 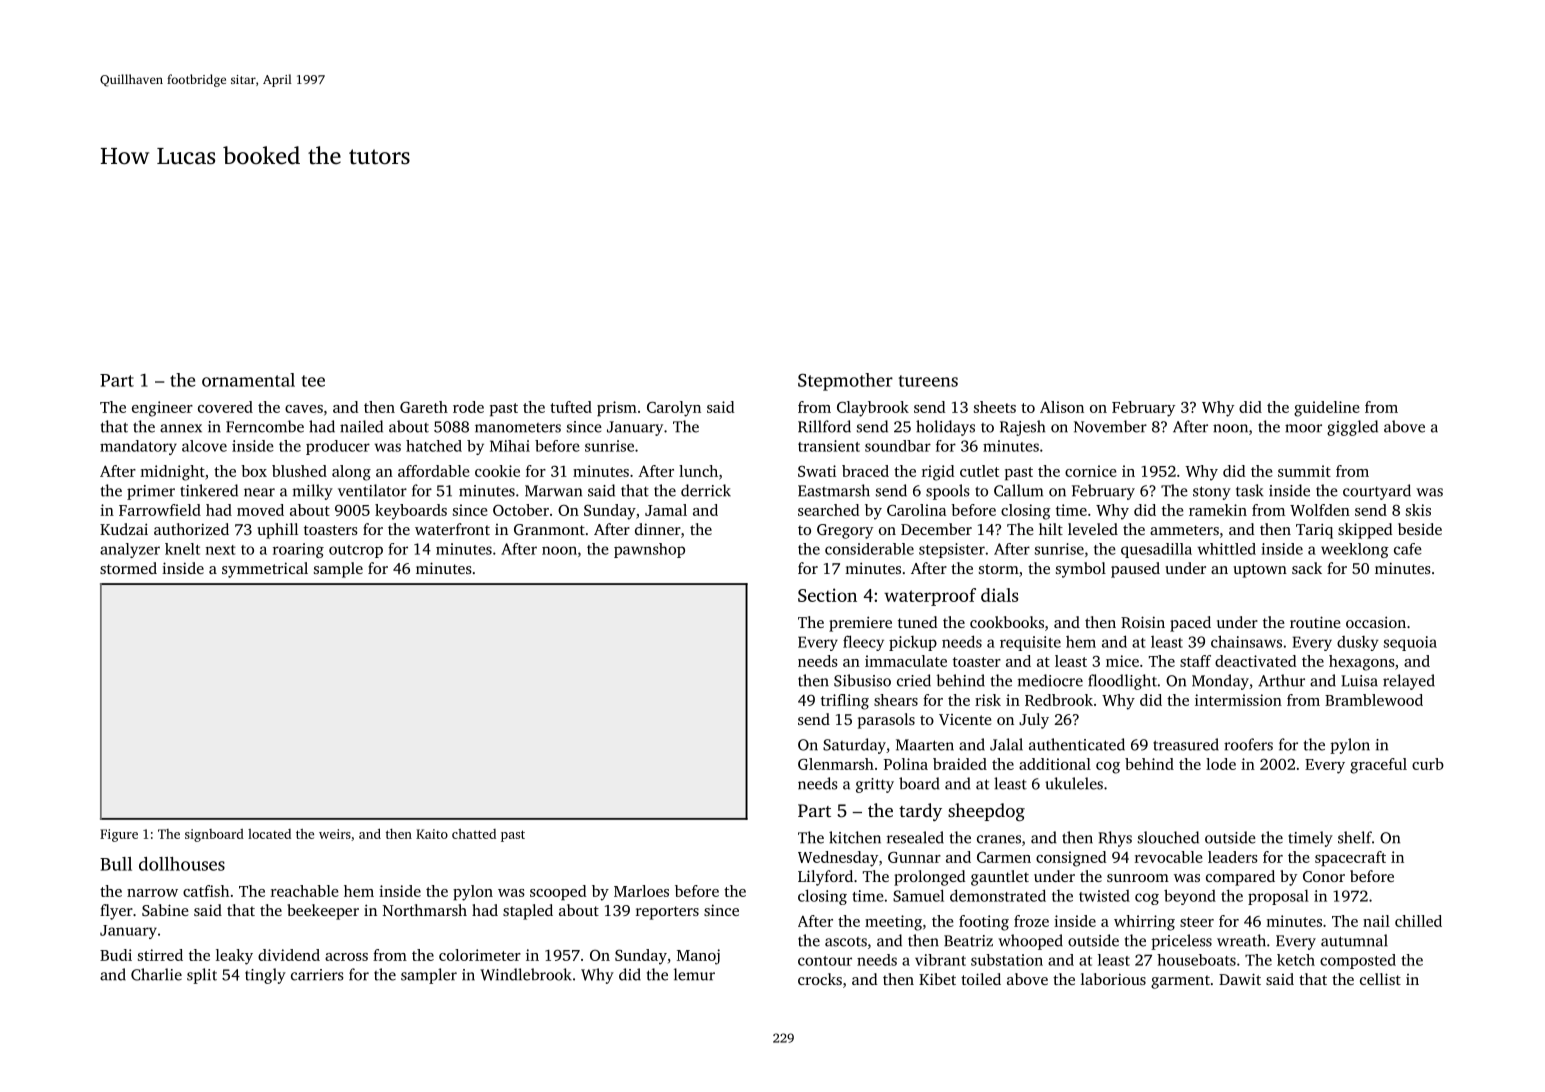 What do you see at coordinates (936, 529) in the image?
I see `December` at bounding box center [936, 529].
